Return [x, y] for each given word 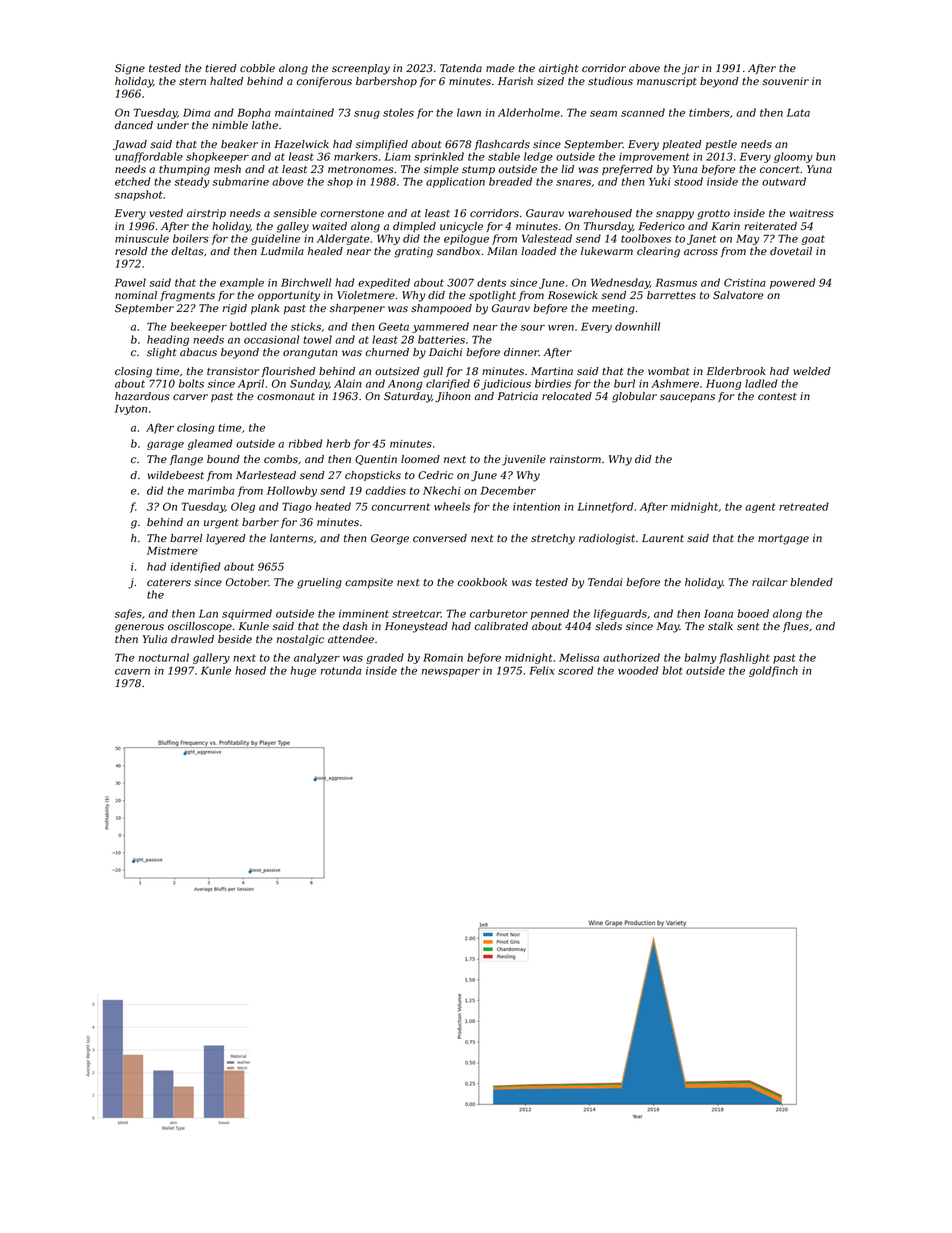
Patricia [517, 396]
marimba [211, 490]
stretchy [553, 539]
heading [168, 340]
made [500, 68]
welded [812, 371]
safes [128, 614]
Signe [130, 69]
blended [811, 582]
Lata [798, 113]
